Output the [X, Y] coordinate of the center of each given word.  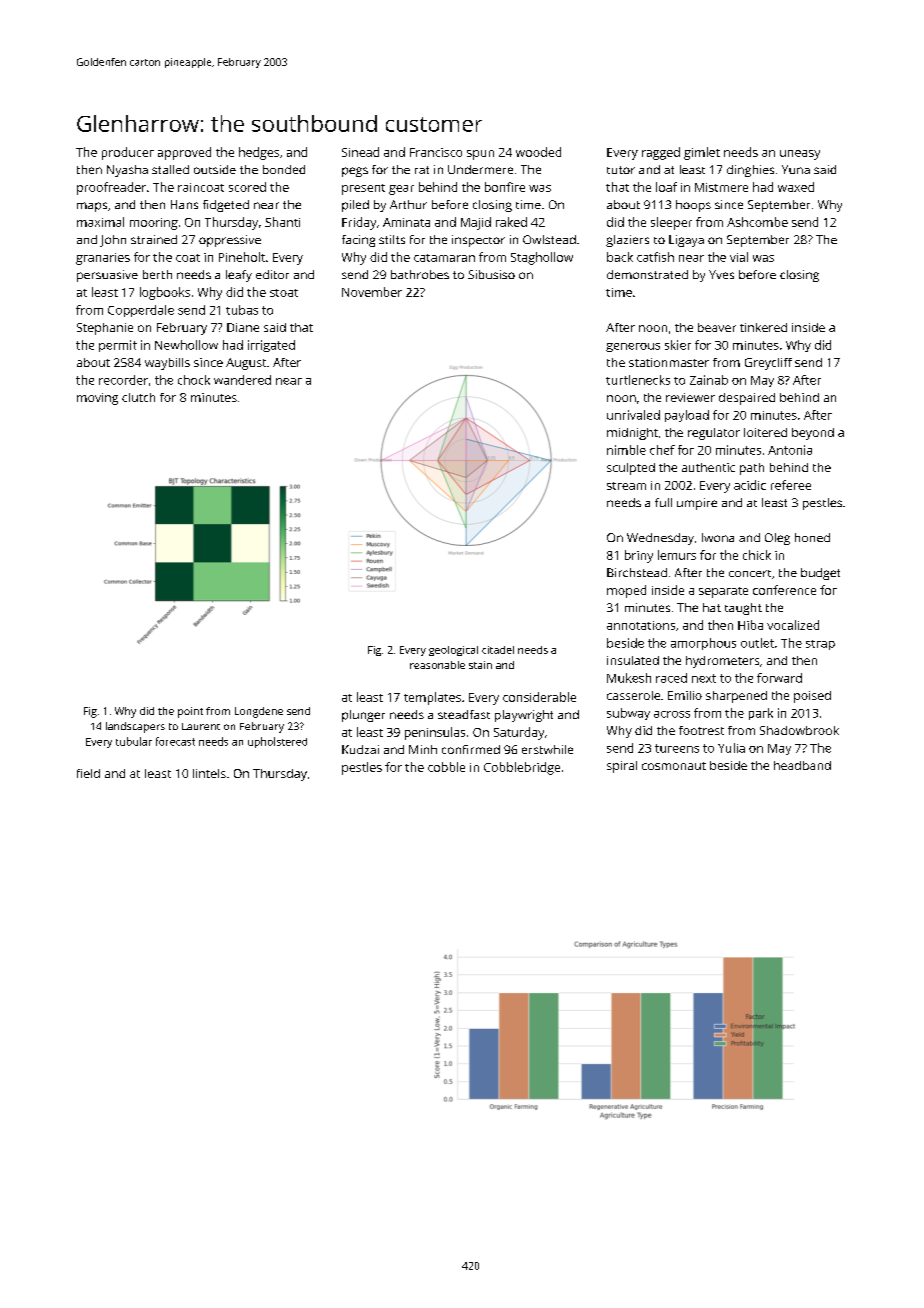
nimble [626, 450]
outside [215, 169]
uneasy [800, 155]
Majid [476, 223]
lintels [209, 773]
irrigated [271, 346]
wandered [242, 380]
